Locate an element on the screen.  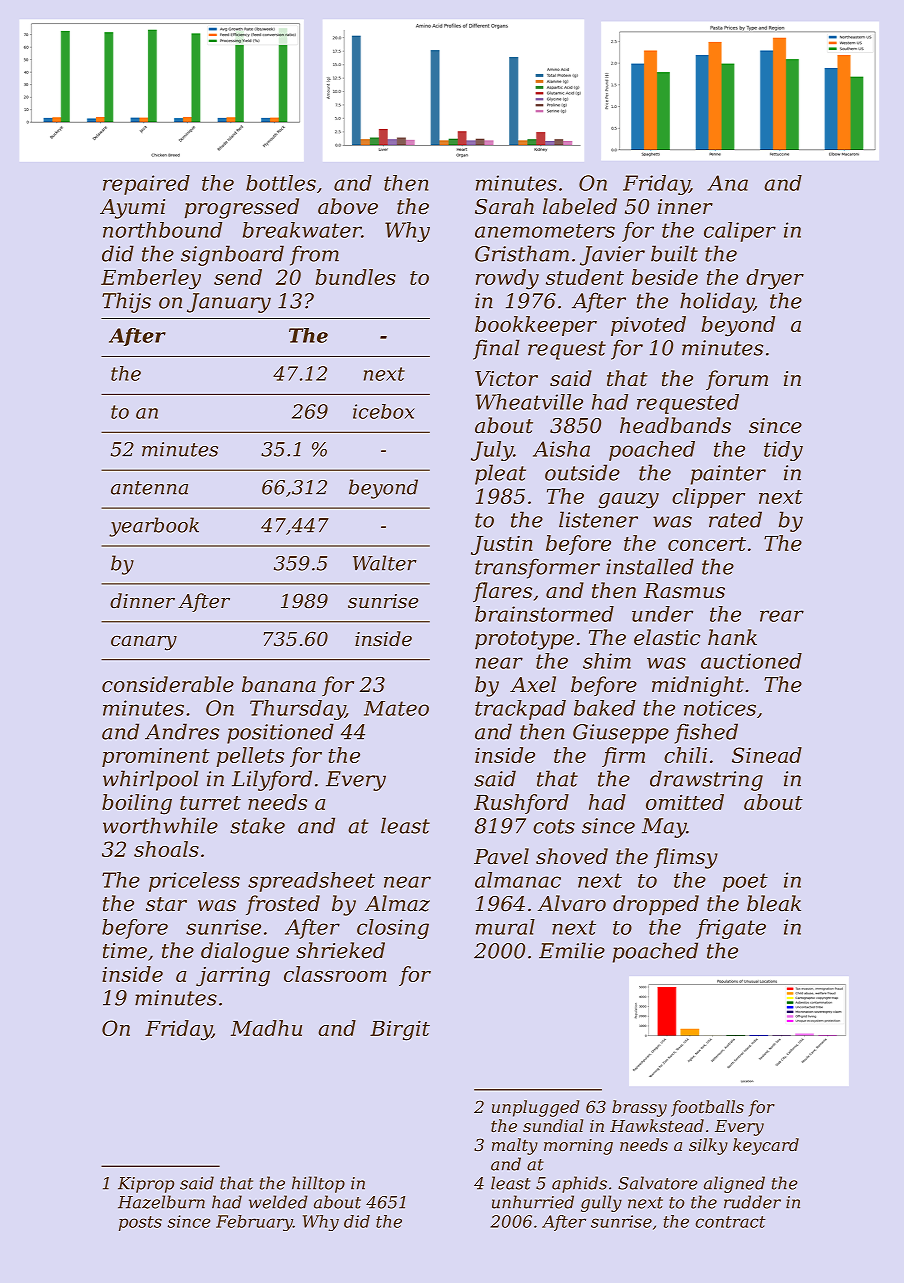
caliper is located at coordinates (740, 232).
